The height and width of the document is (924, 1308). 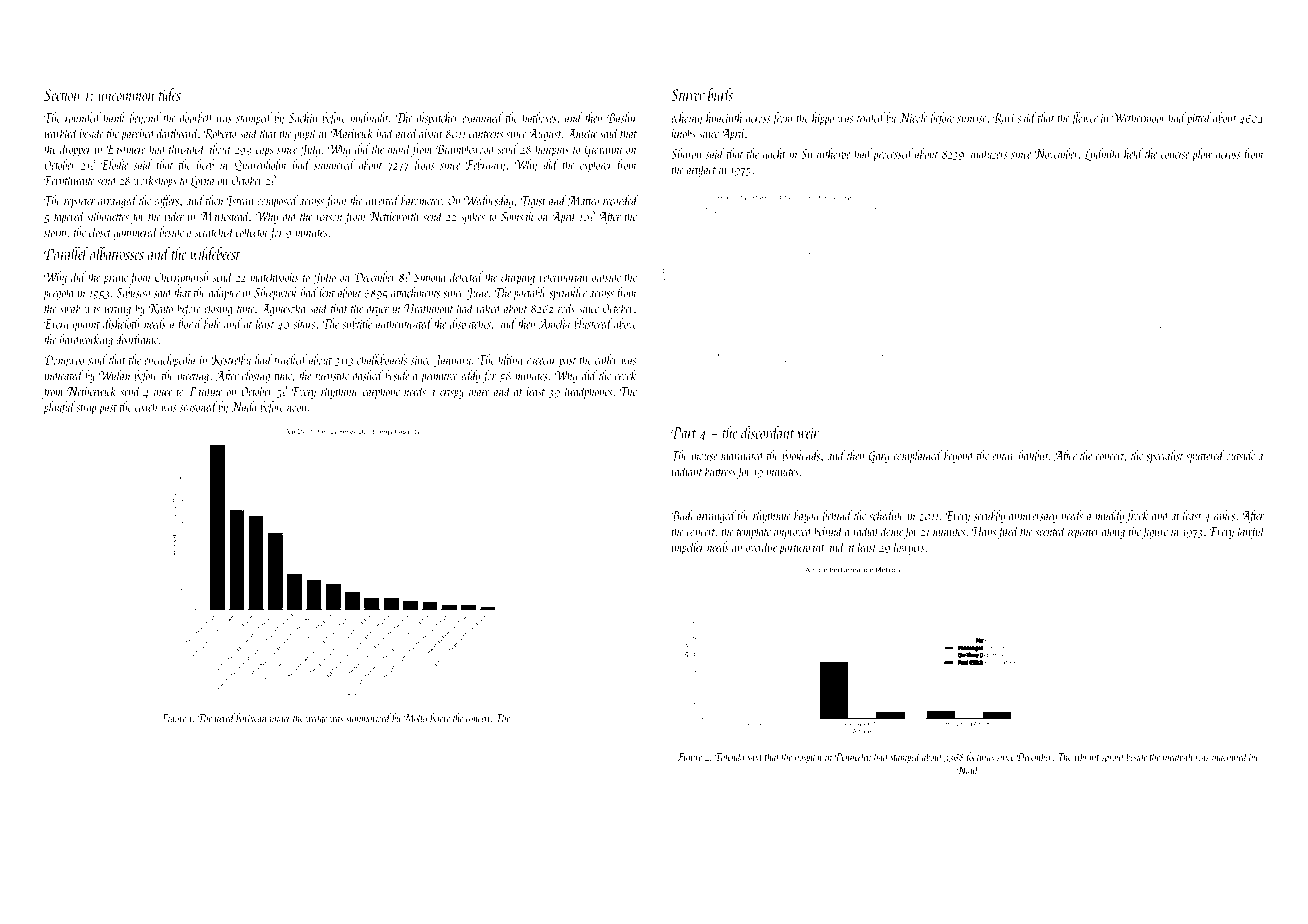 I want to click on plow, so click(x=1202, y=155).
